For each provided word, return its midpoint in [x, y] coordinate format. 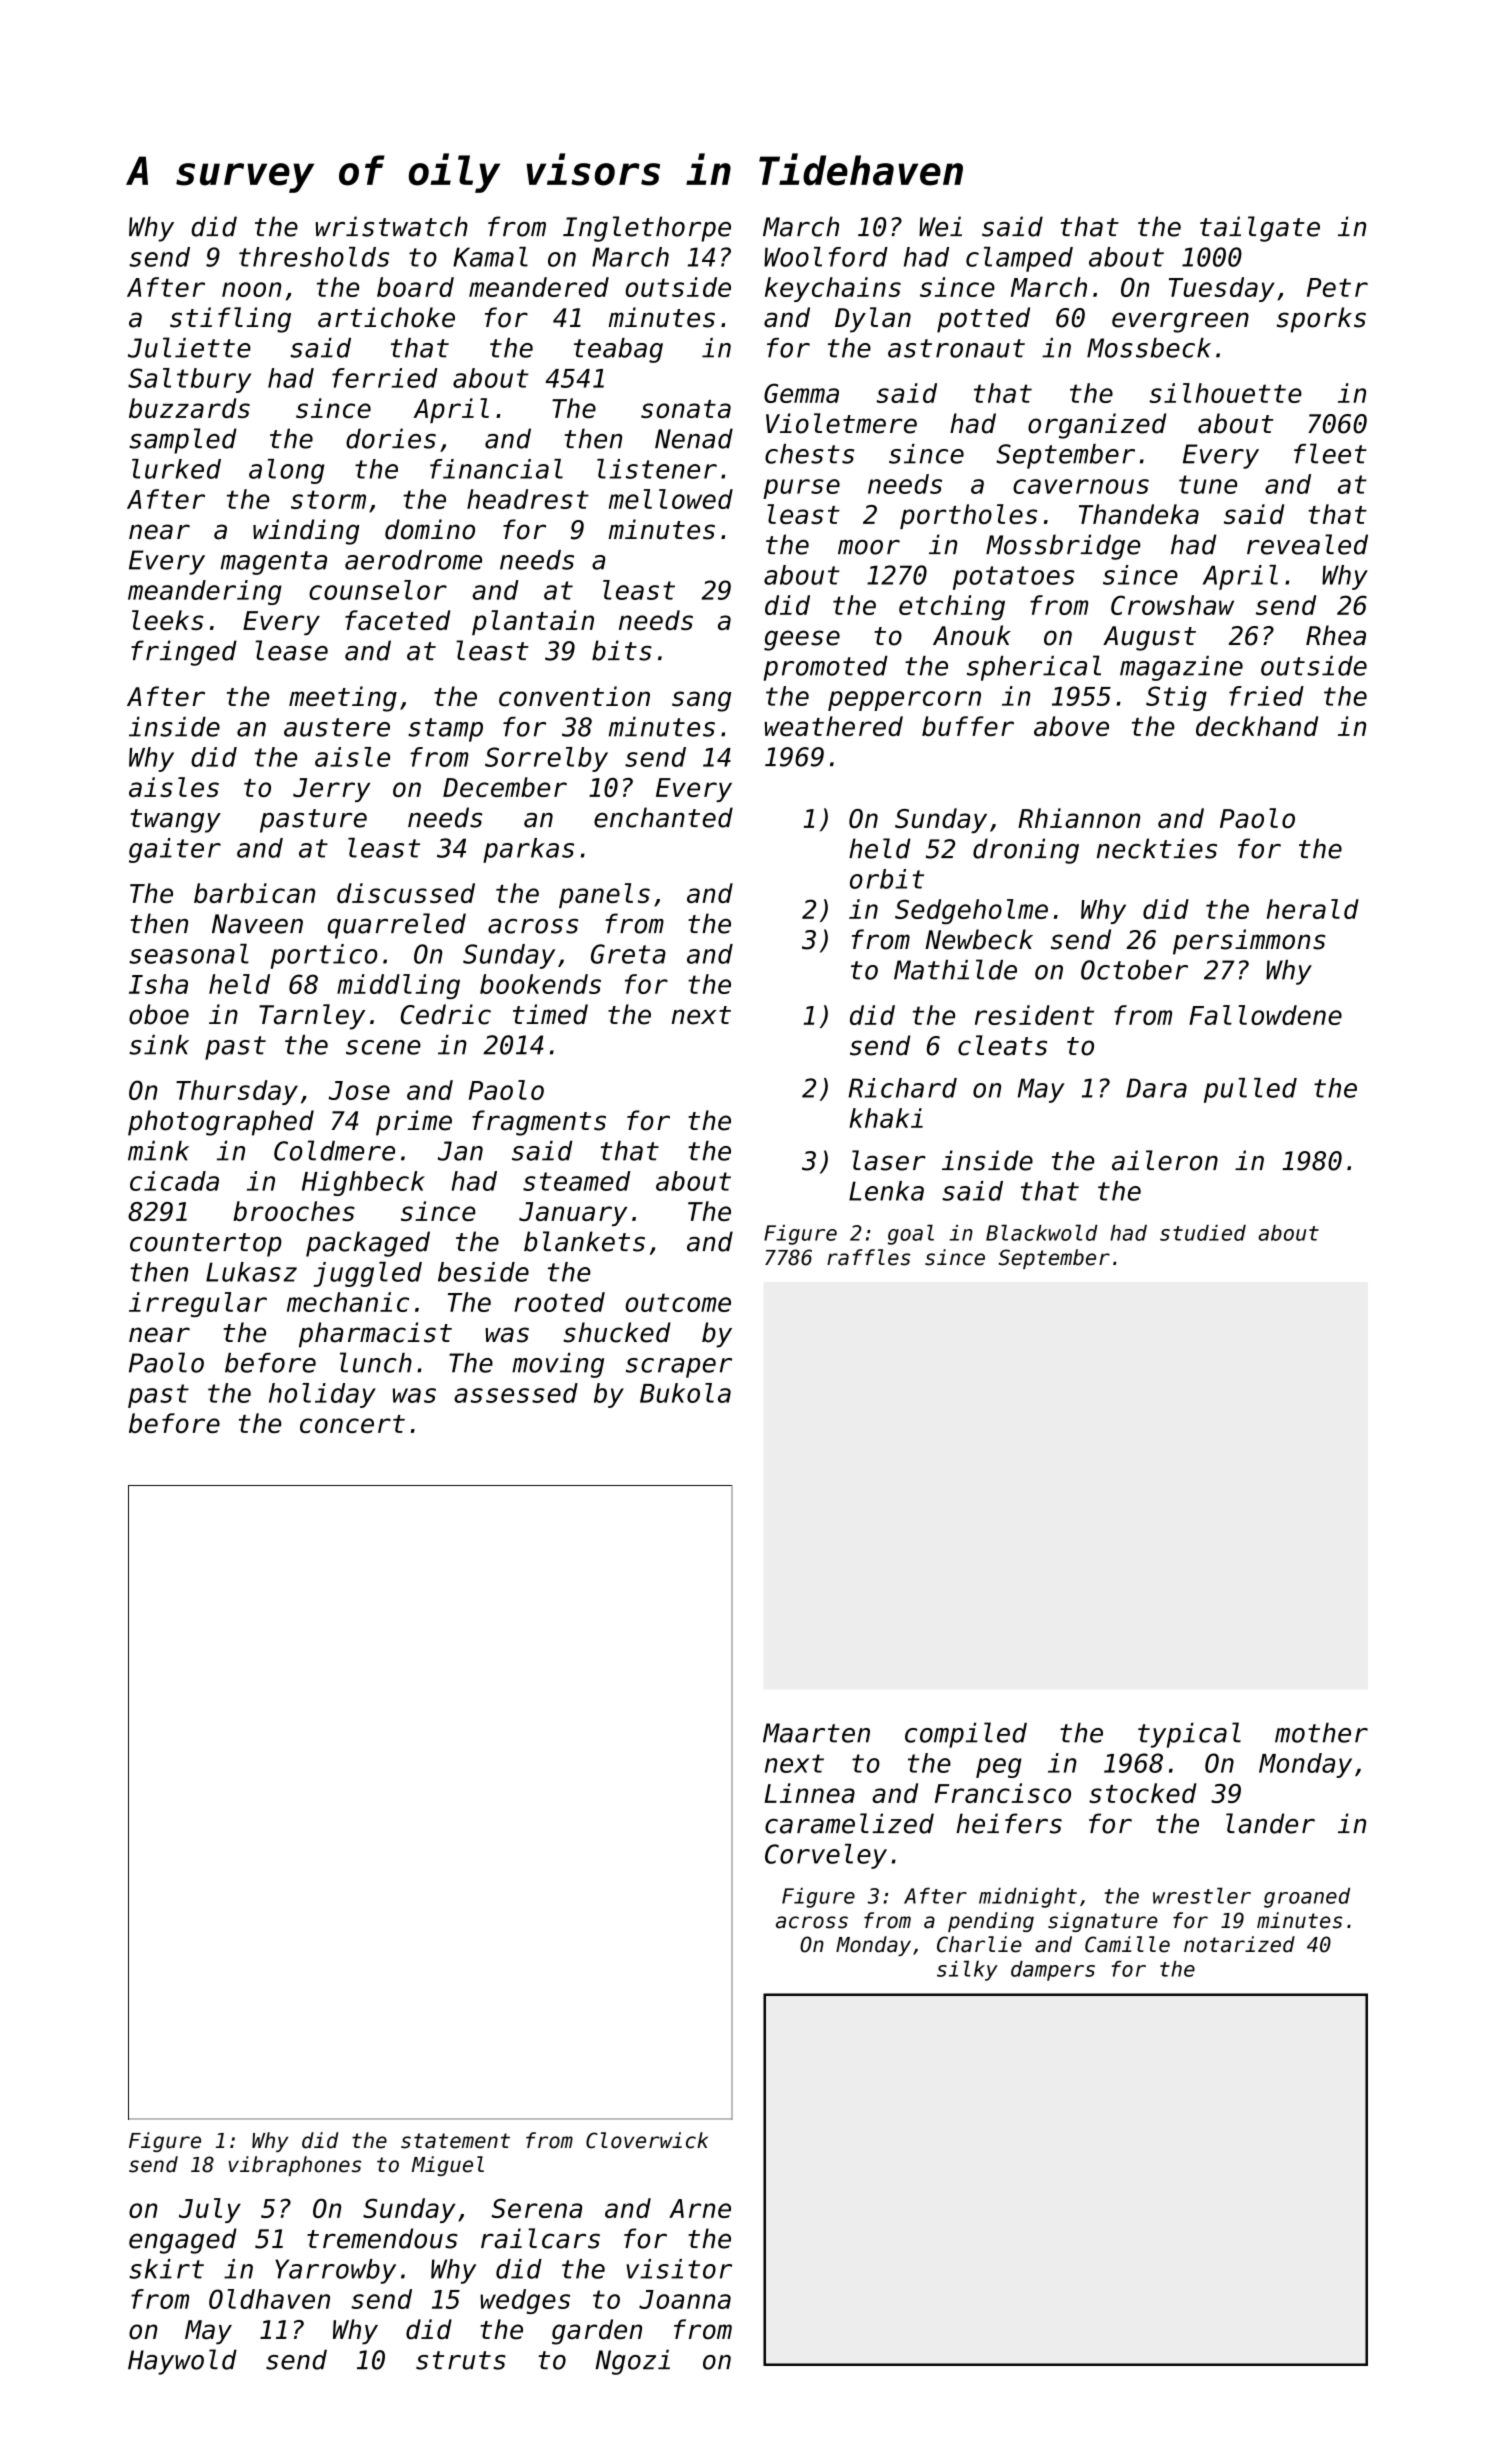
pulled [1250, 1090]
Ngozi [632, 2362]
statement [455, 2141]
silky [967, 1971]
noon [251, 289]
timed [550, 1014]
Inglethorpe [647, 229]
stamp [445, 730]
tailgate [1260, 229]
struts [461, 2360]
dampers [1053, 1971]
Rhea [1336, 635]
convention [574, 696]
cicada [174, 1181]
